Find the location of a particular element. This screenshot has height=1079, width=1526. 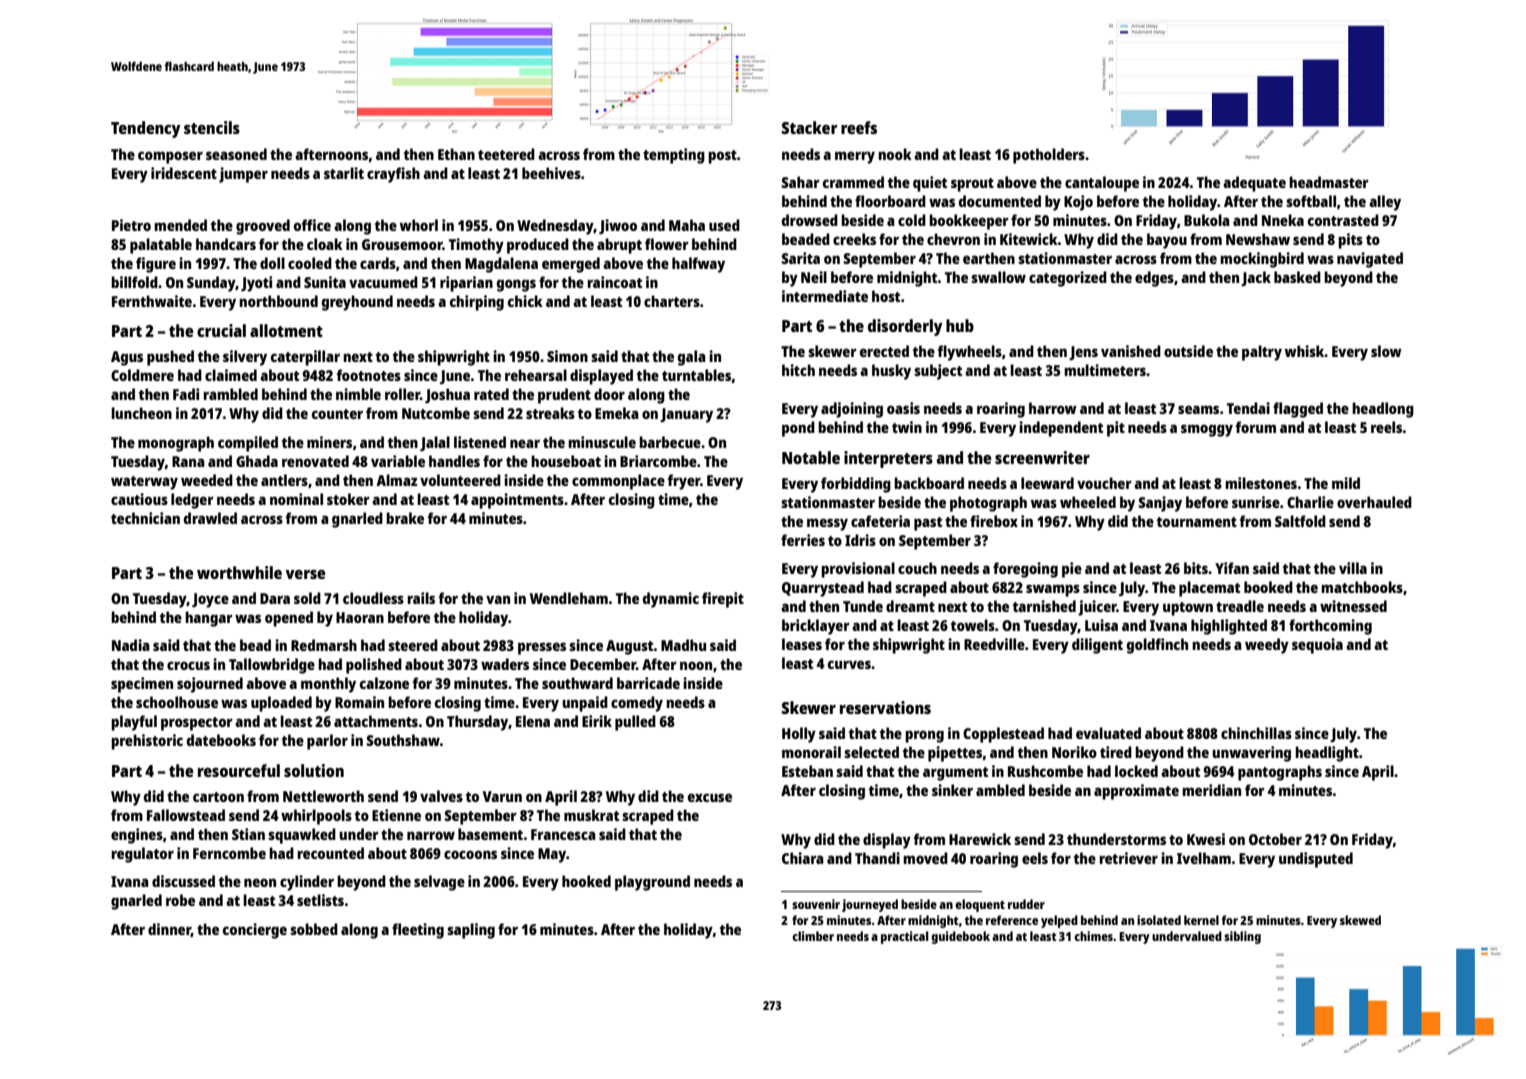

witnessed is located at coordinates (1353, 606).
